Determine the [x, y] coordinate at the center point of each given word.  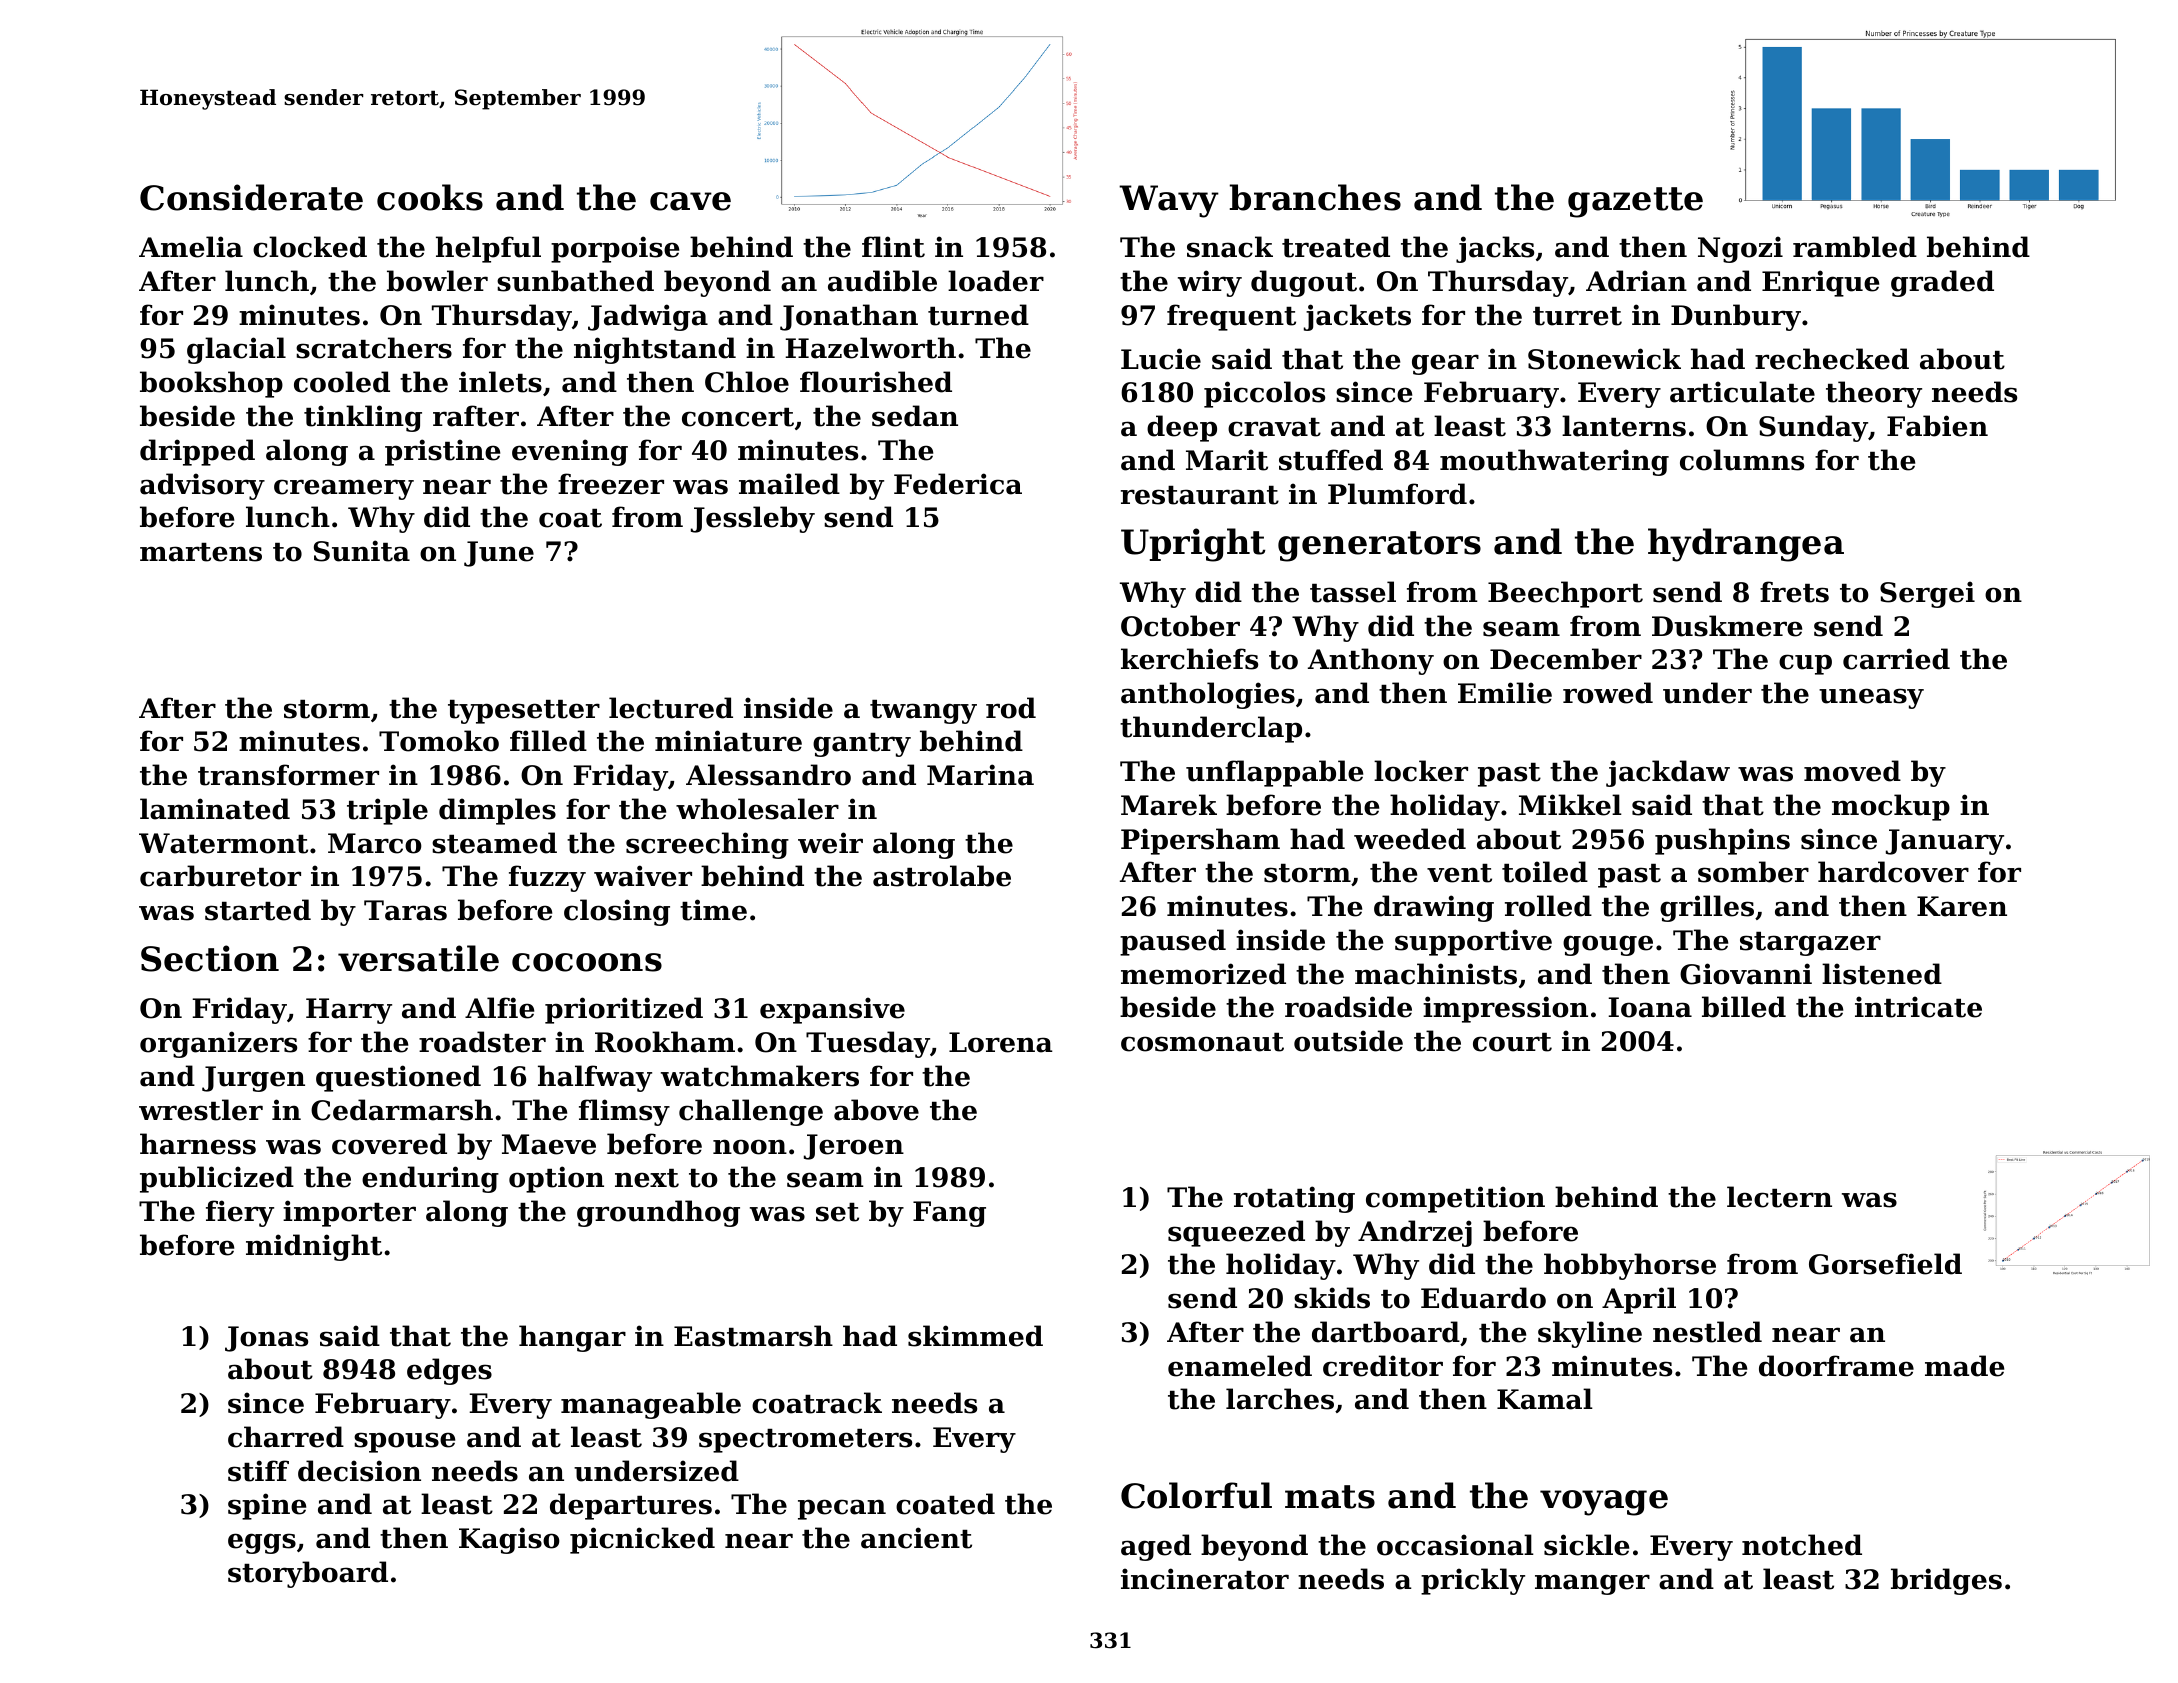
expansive [832, 1010]
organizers [218, 1044]
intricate [1918, 1007]
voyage [1604, 1503]
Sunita [362, 551]
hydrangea [1746, 545]
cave [690, 201]
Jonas [266, 1339]
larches [1280, 1399]
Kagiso [509, 1540]
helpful [488, 249]
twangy [923, 712]
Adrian [1636, 281]
